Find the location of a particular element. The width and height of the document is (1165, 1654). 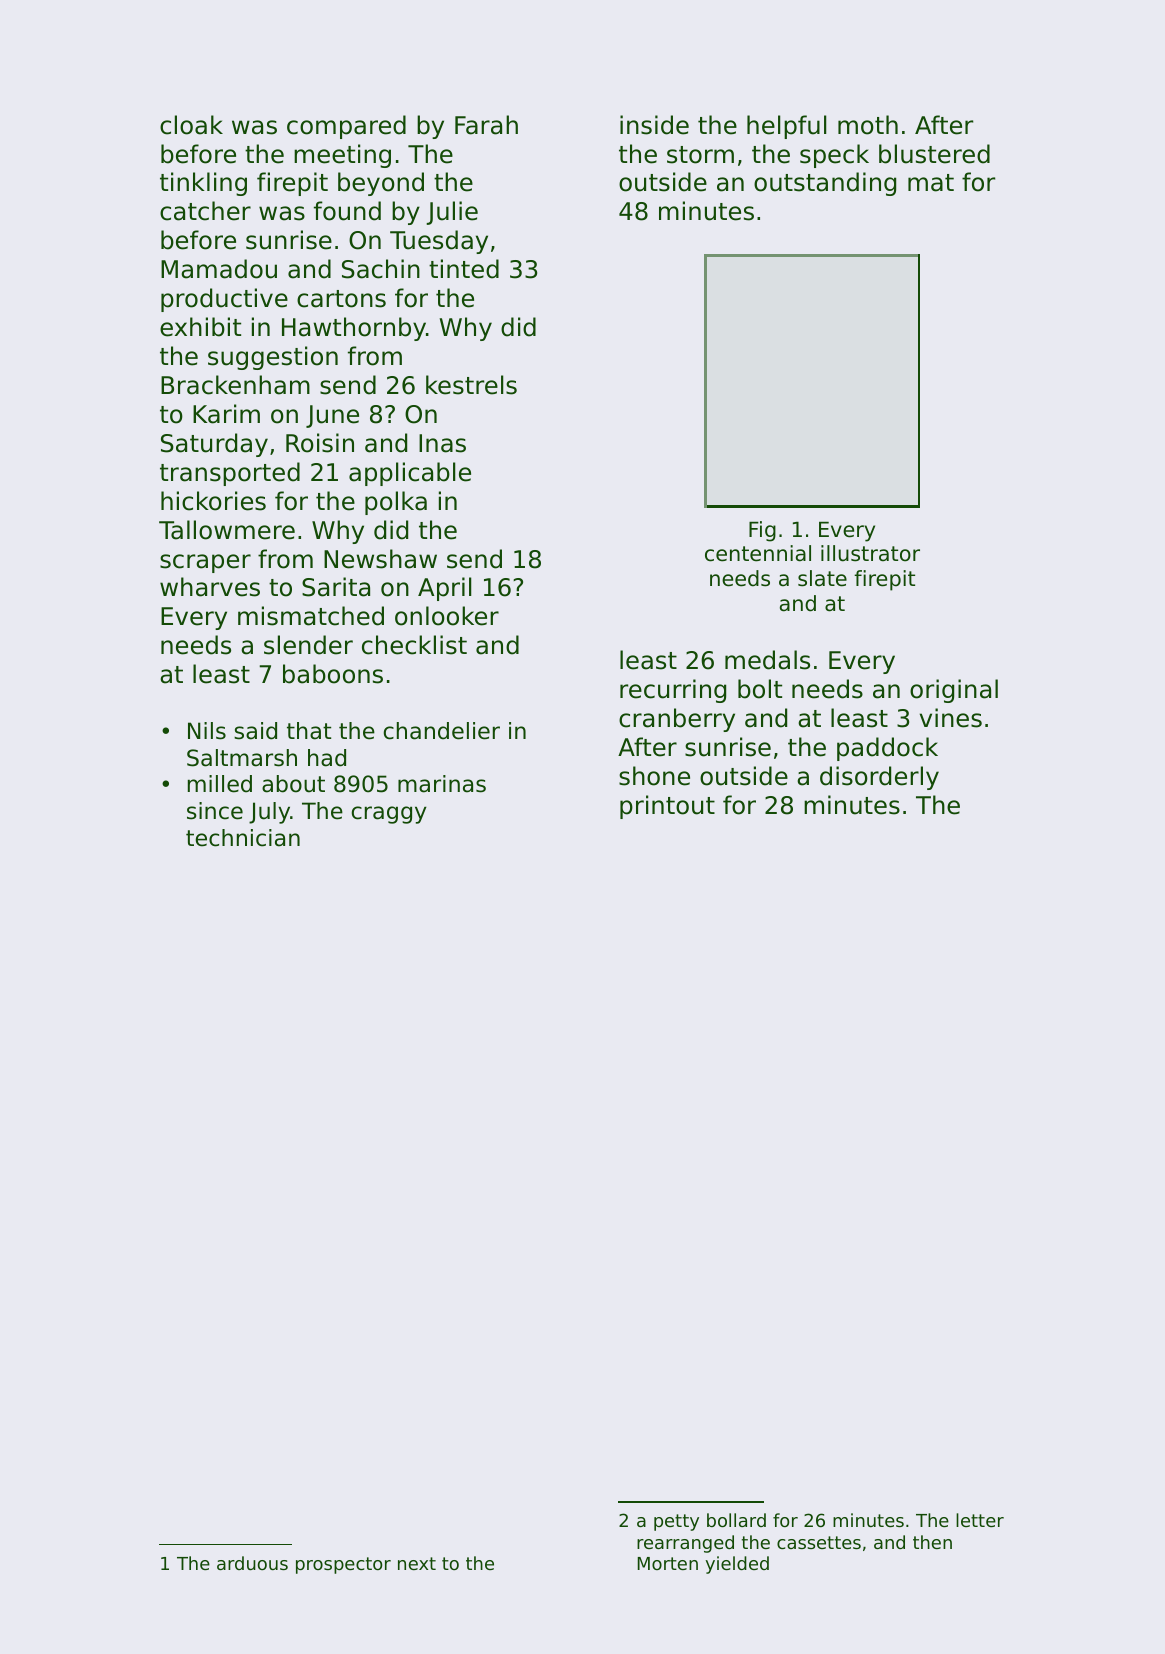

disorderly is located at coordinates (879, 778).
